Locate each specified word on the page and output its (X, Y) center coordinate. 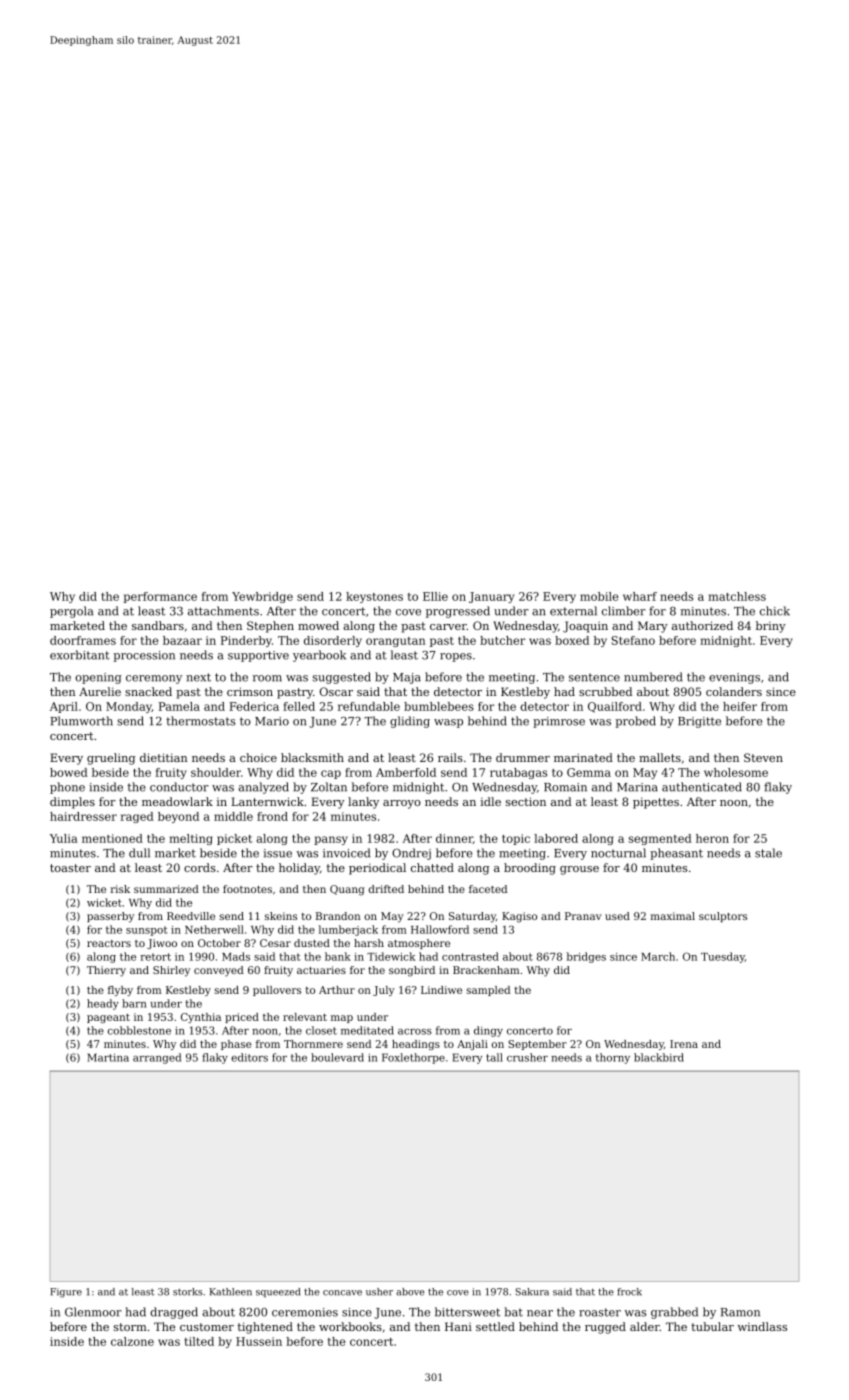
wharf (640, 596)
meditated (367, 1030)
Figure (66, 1293)
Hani (458, 1326)
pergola (71, 612)
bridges (586, 957)
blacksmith (312, 757)
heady (103, 1004)
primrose (559, 722)
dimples (72, 803)
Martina (108, 1057)
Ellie (435, 596)
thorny (613, 1058)
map (342, 1019)
